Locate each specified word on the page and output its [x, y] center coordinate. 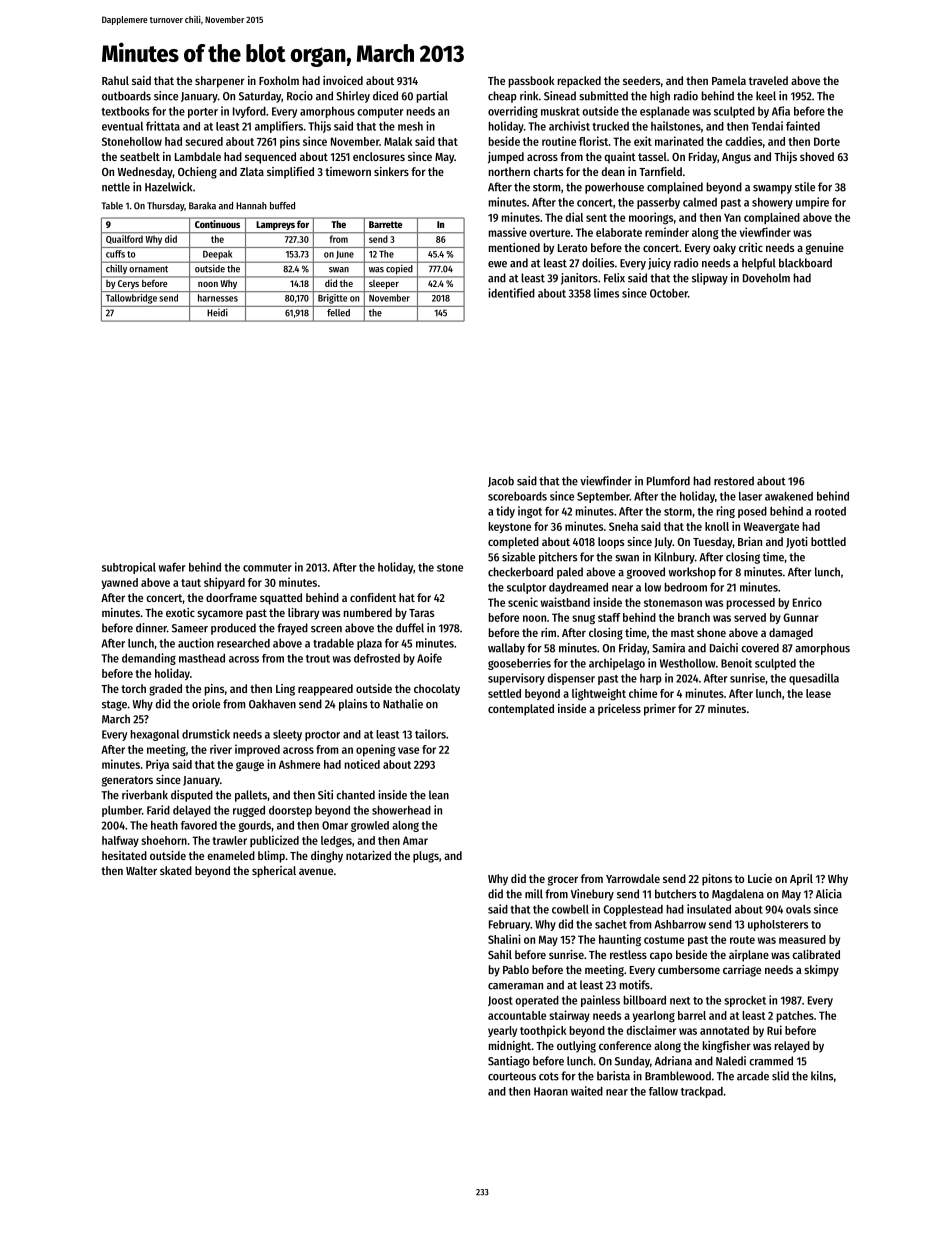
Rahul [115, 80]
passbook [531, 82]
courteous [512, 1076]
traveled [768, 80]
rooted [830, 511]
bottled [828, 541]
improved [257, 750]
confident [373, 597]
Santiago [509, 1062]
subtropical [129, 568]
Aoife [429, 658]
